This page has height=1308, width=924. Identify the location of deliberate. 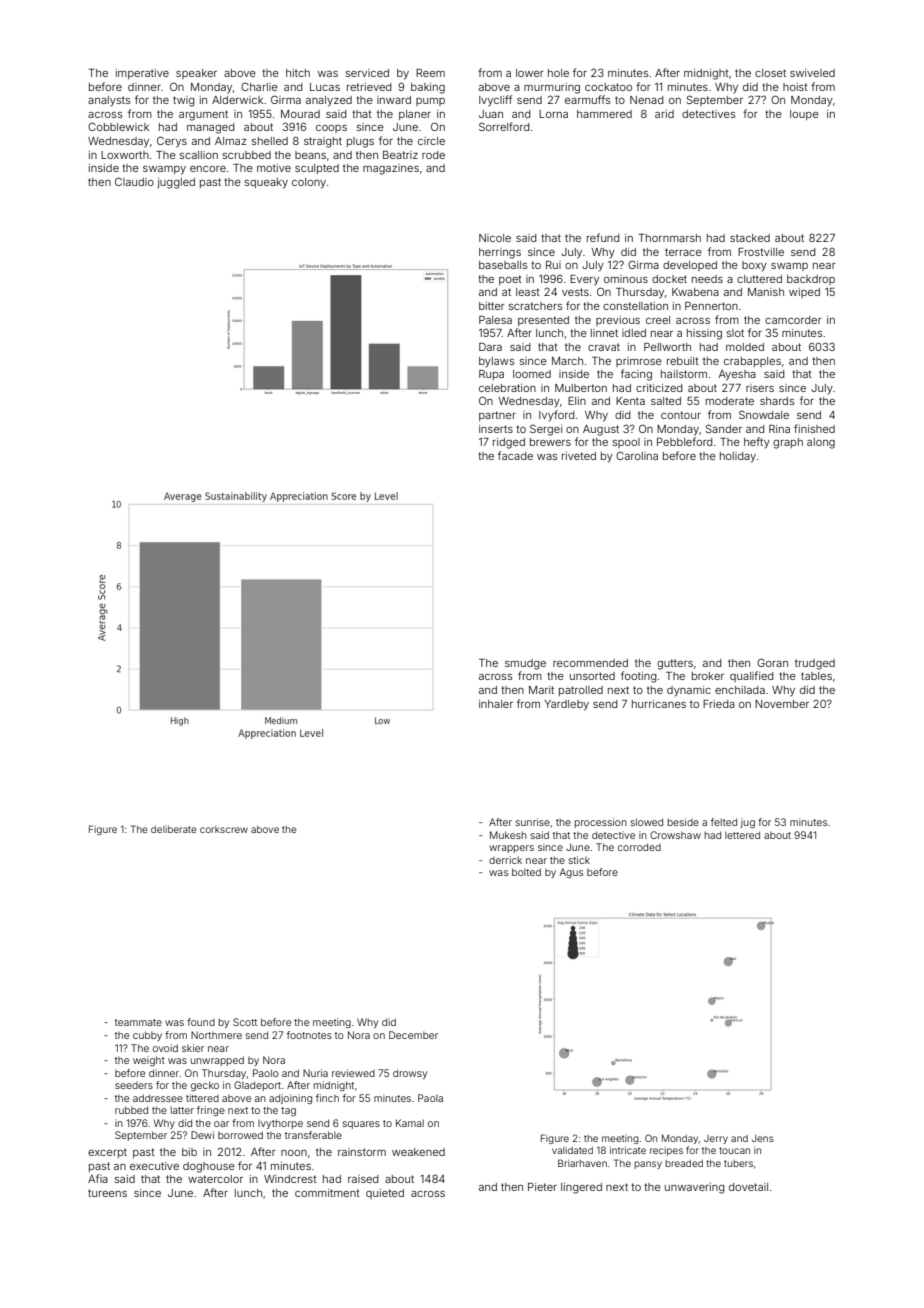
(174, 829).
